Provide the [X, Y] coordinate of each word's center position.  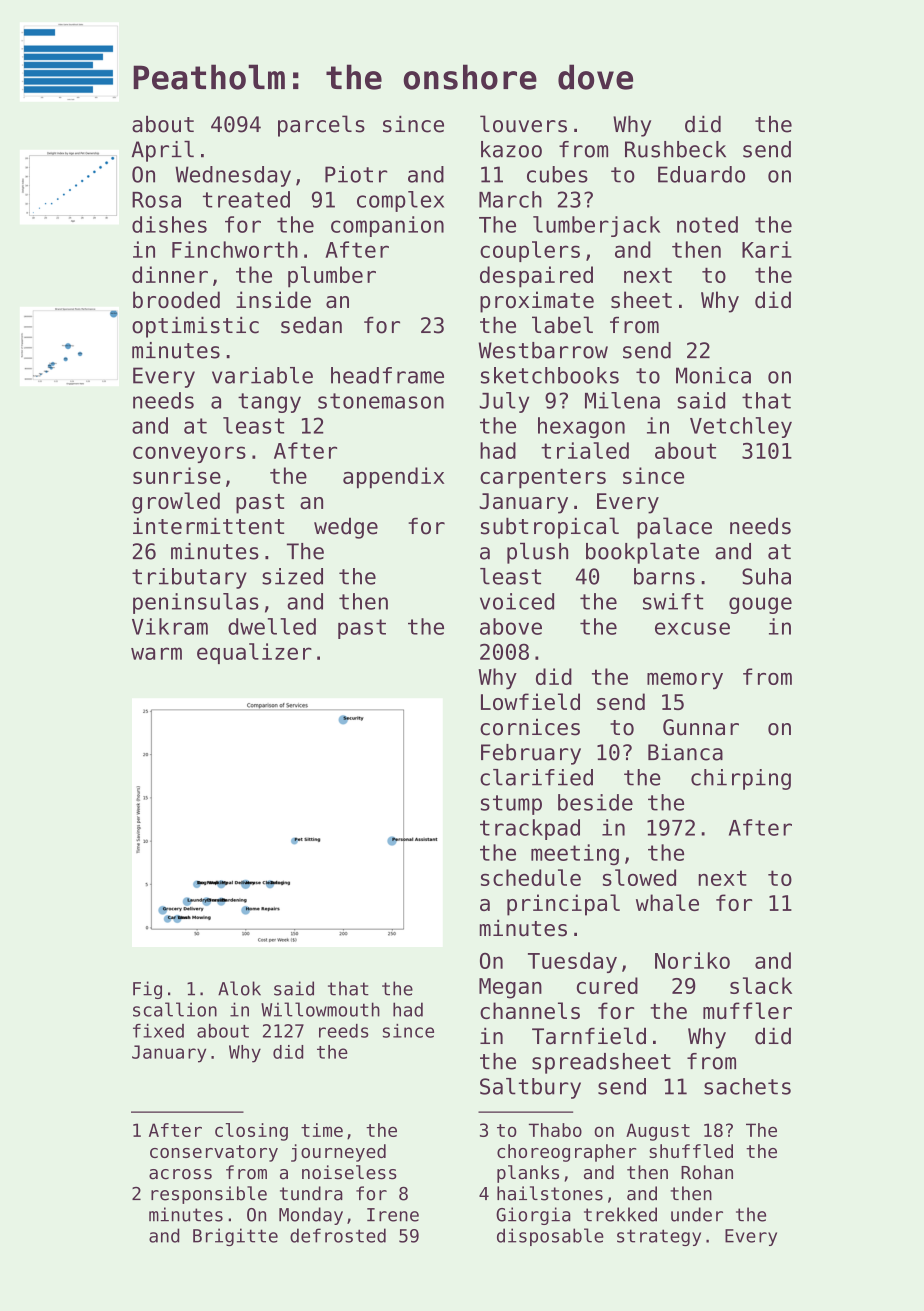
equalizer [254, 653]
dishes [169, 224]
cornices [530, 727]
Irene [393, 1215]
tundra [311, 1193]
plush [537, 553]
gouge [760, 605]
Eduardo [701, 174]
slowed [639, 877]
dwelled [272, 626]
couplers [530, 251]
